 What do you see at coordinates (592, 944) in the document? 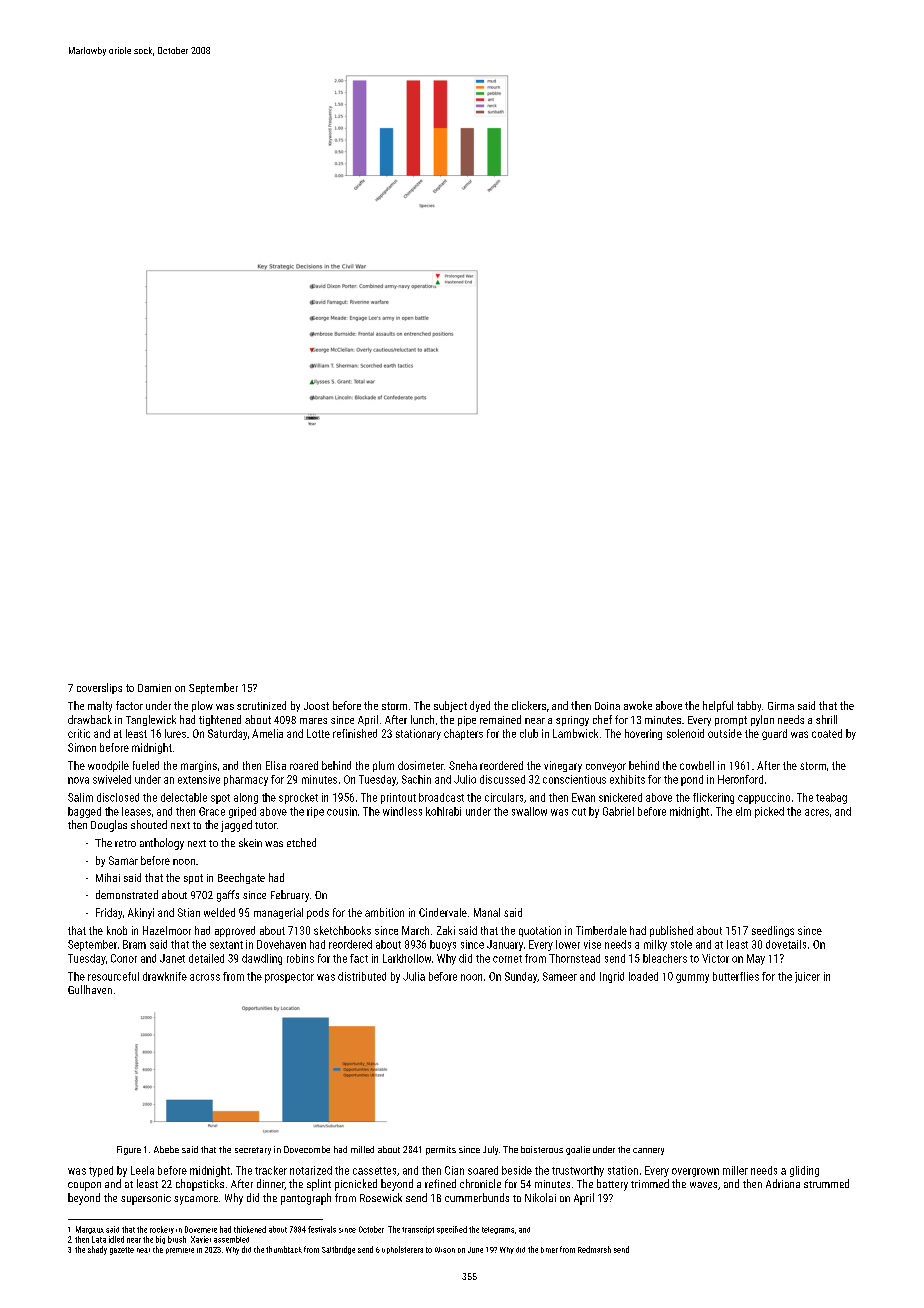
I see `vise` at bounding box center [592, 944].
